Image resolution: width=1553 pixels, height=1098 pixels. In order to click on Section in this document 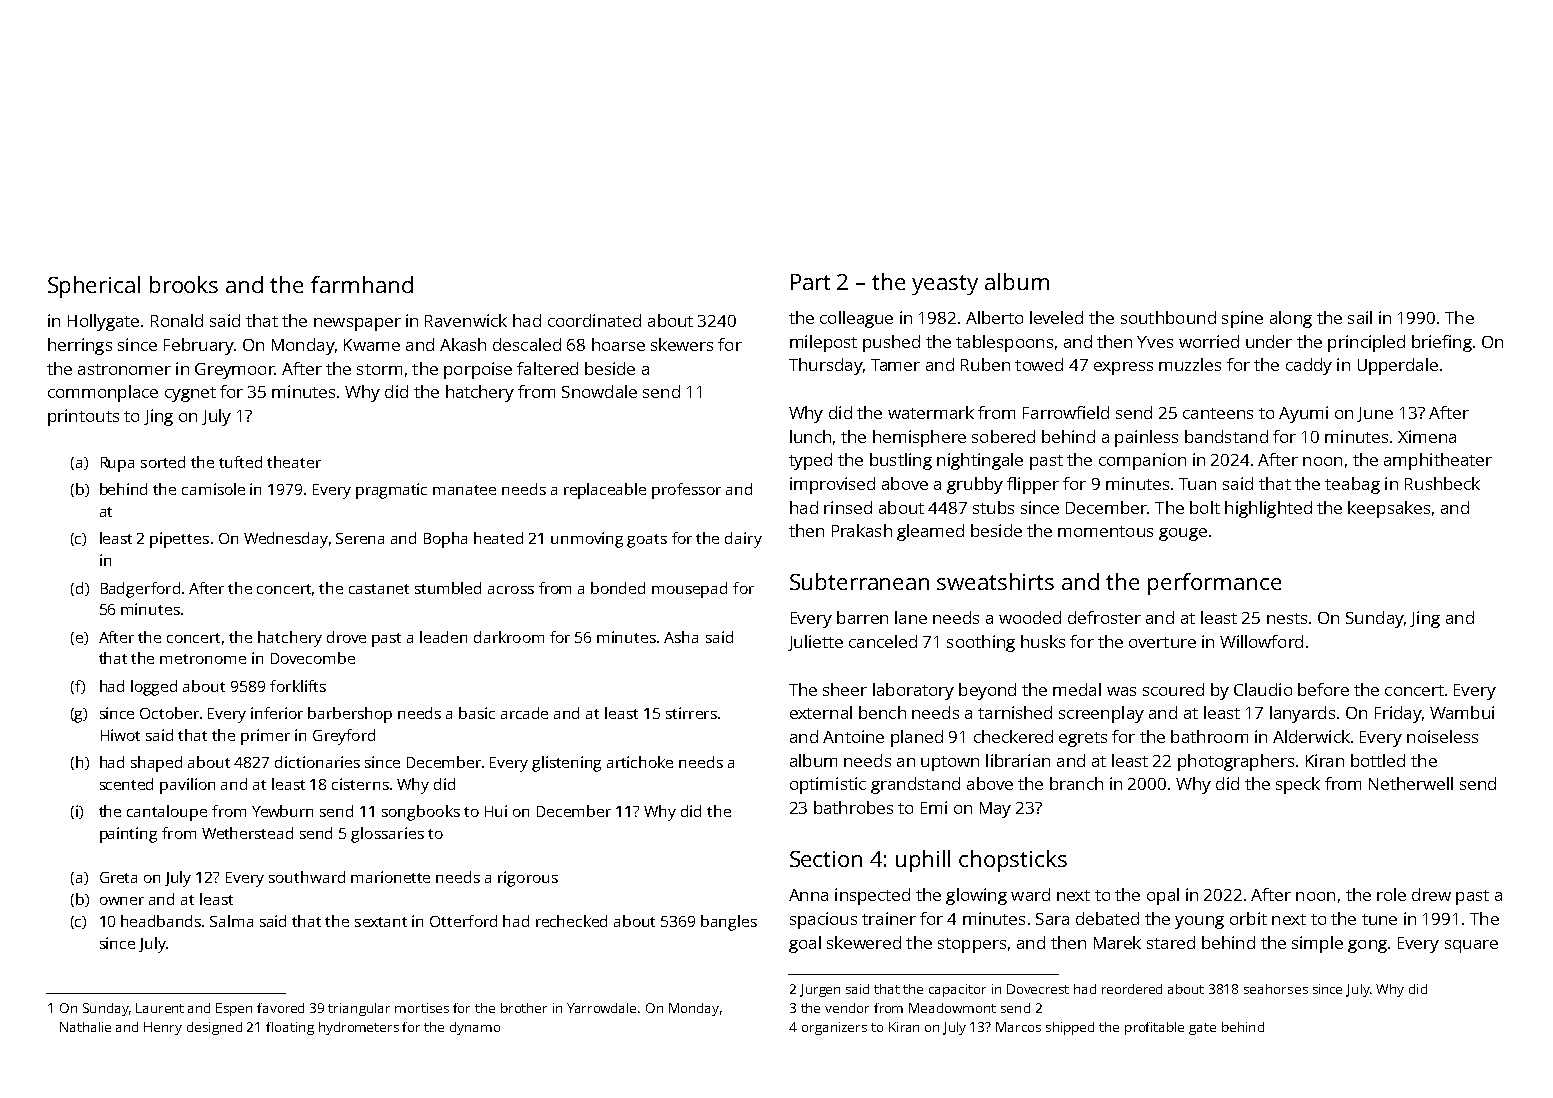, I will do `click(826, 859)`.
